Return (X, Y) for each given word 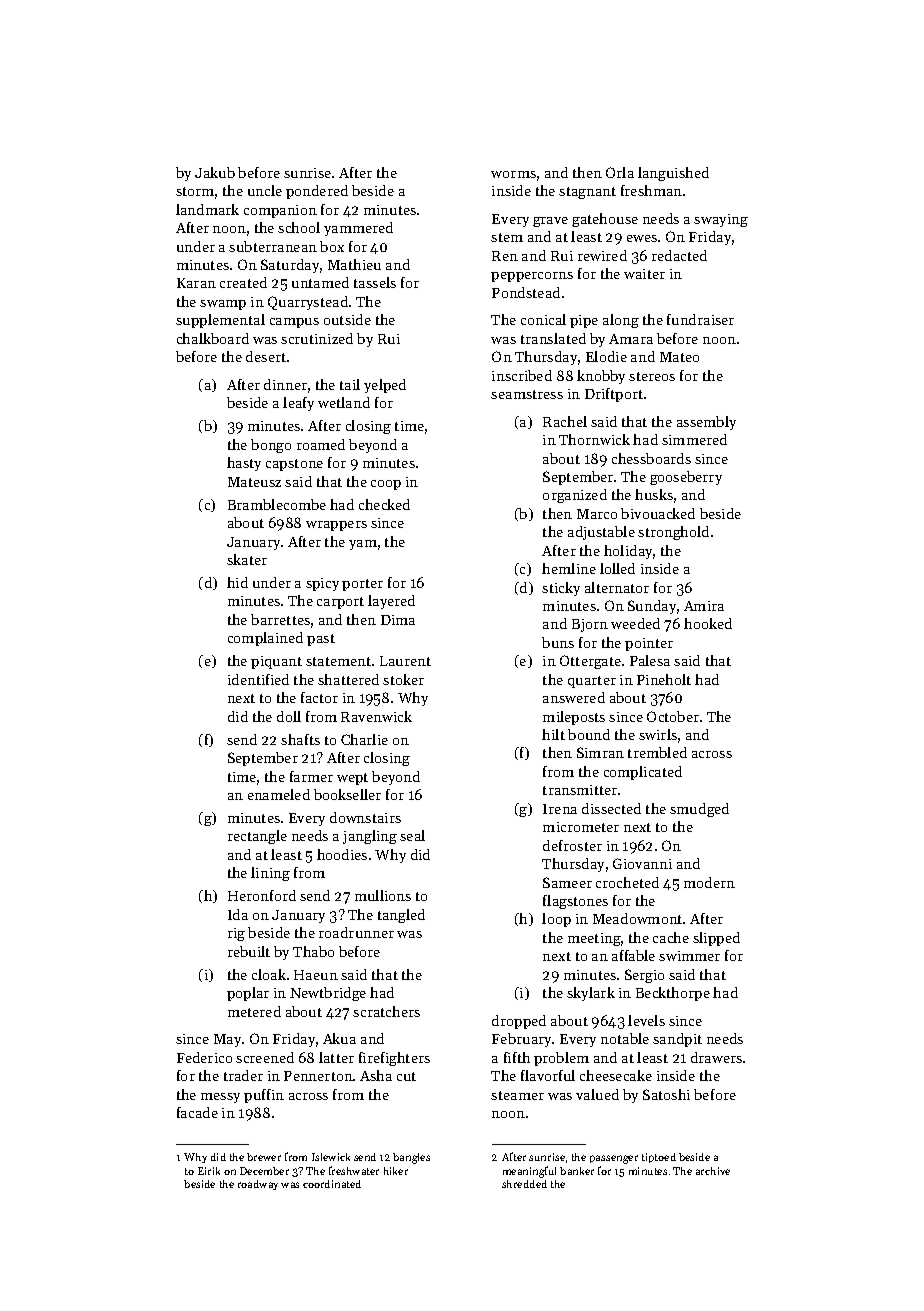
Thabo (313, 951)
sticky (561, 589)
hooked (708, 623)
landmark (207, 209)
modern (709, 882)
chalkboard (213, 338)
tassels (375, 282)
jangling (370, 837)
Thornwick (594, 439)
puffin (264, 1096)
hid (237, 582)
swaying (721, 220)
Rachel (565, 421)
